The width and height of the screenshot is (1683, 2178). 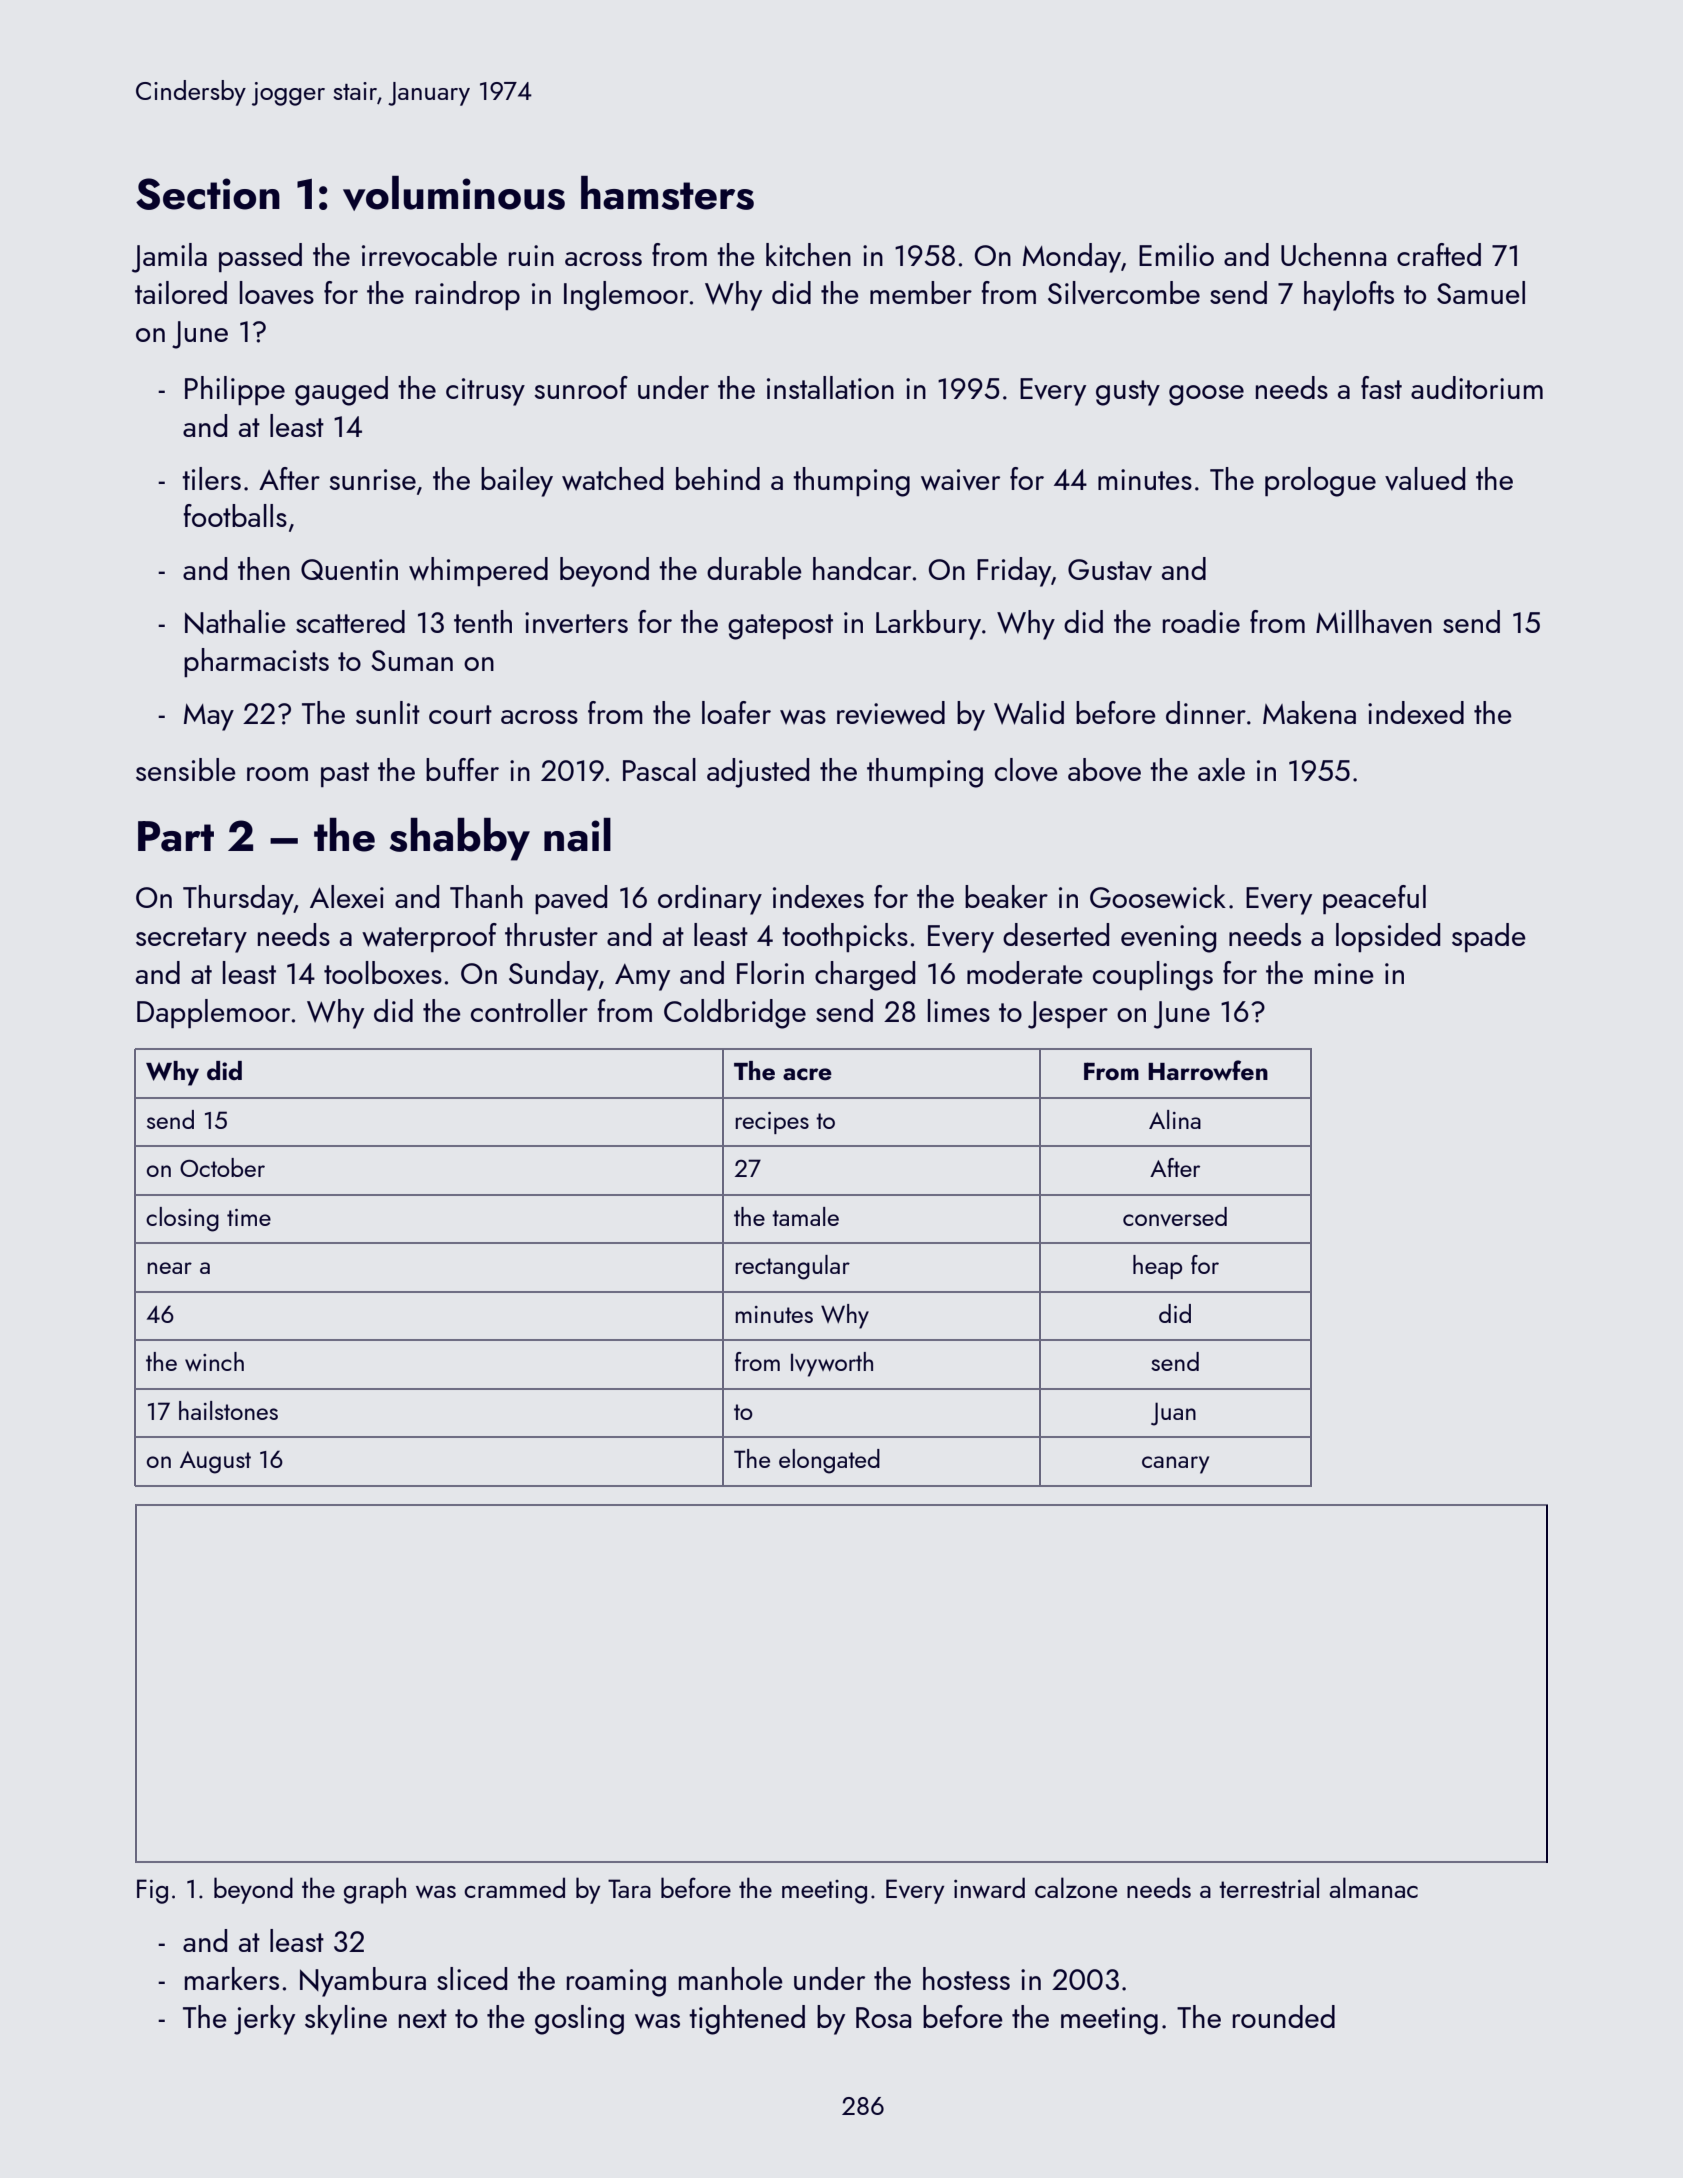 What do you see at coordinates (423, 2018) in the screenshot?
I see `next` at bounding box center [423, 2018].
